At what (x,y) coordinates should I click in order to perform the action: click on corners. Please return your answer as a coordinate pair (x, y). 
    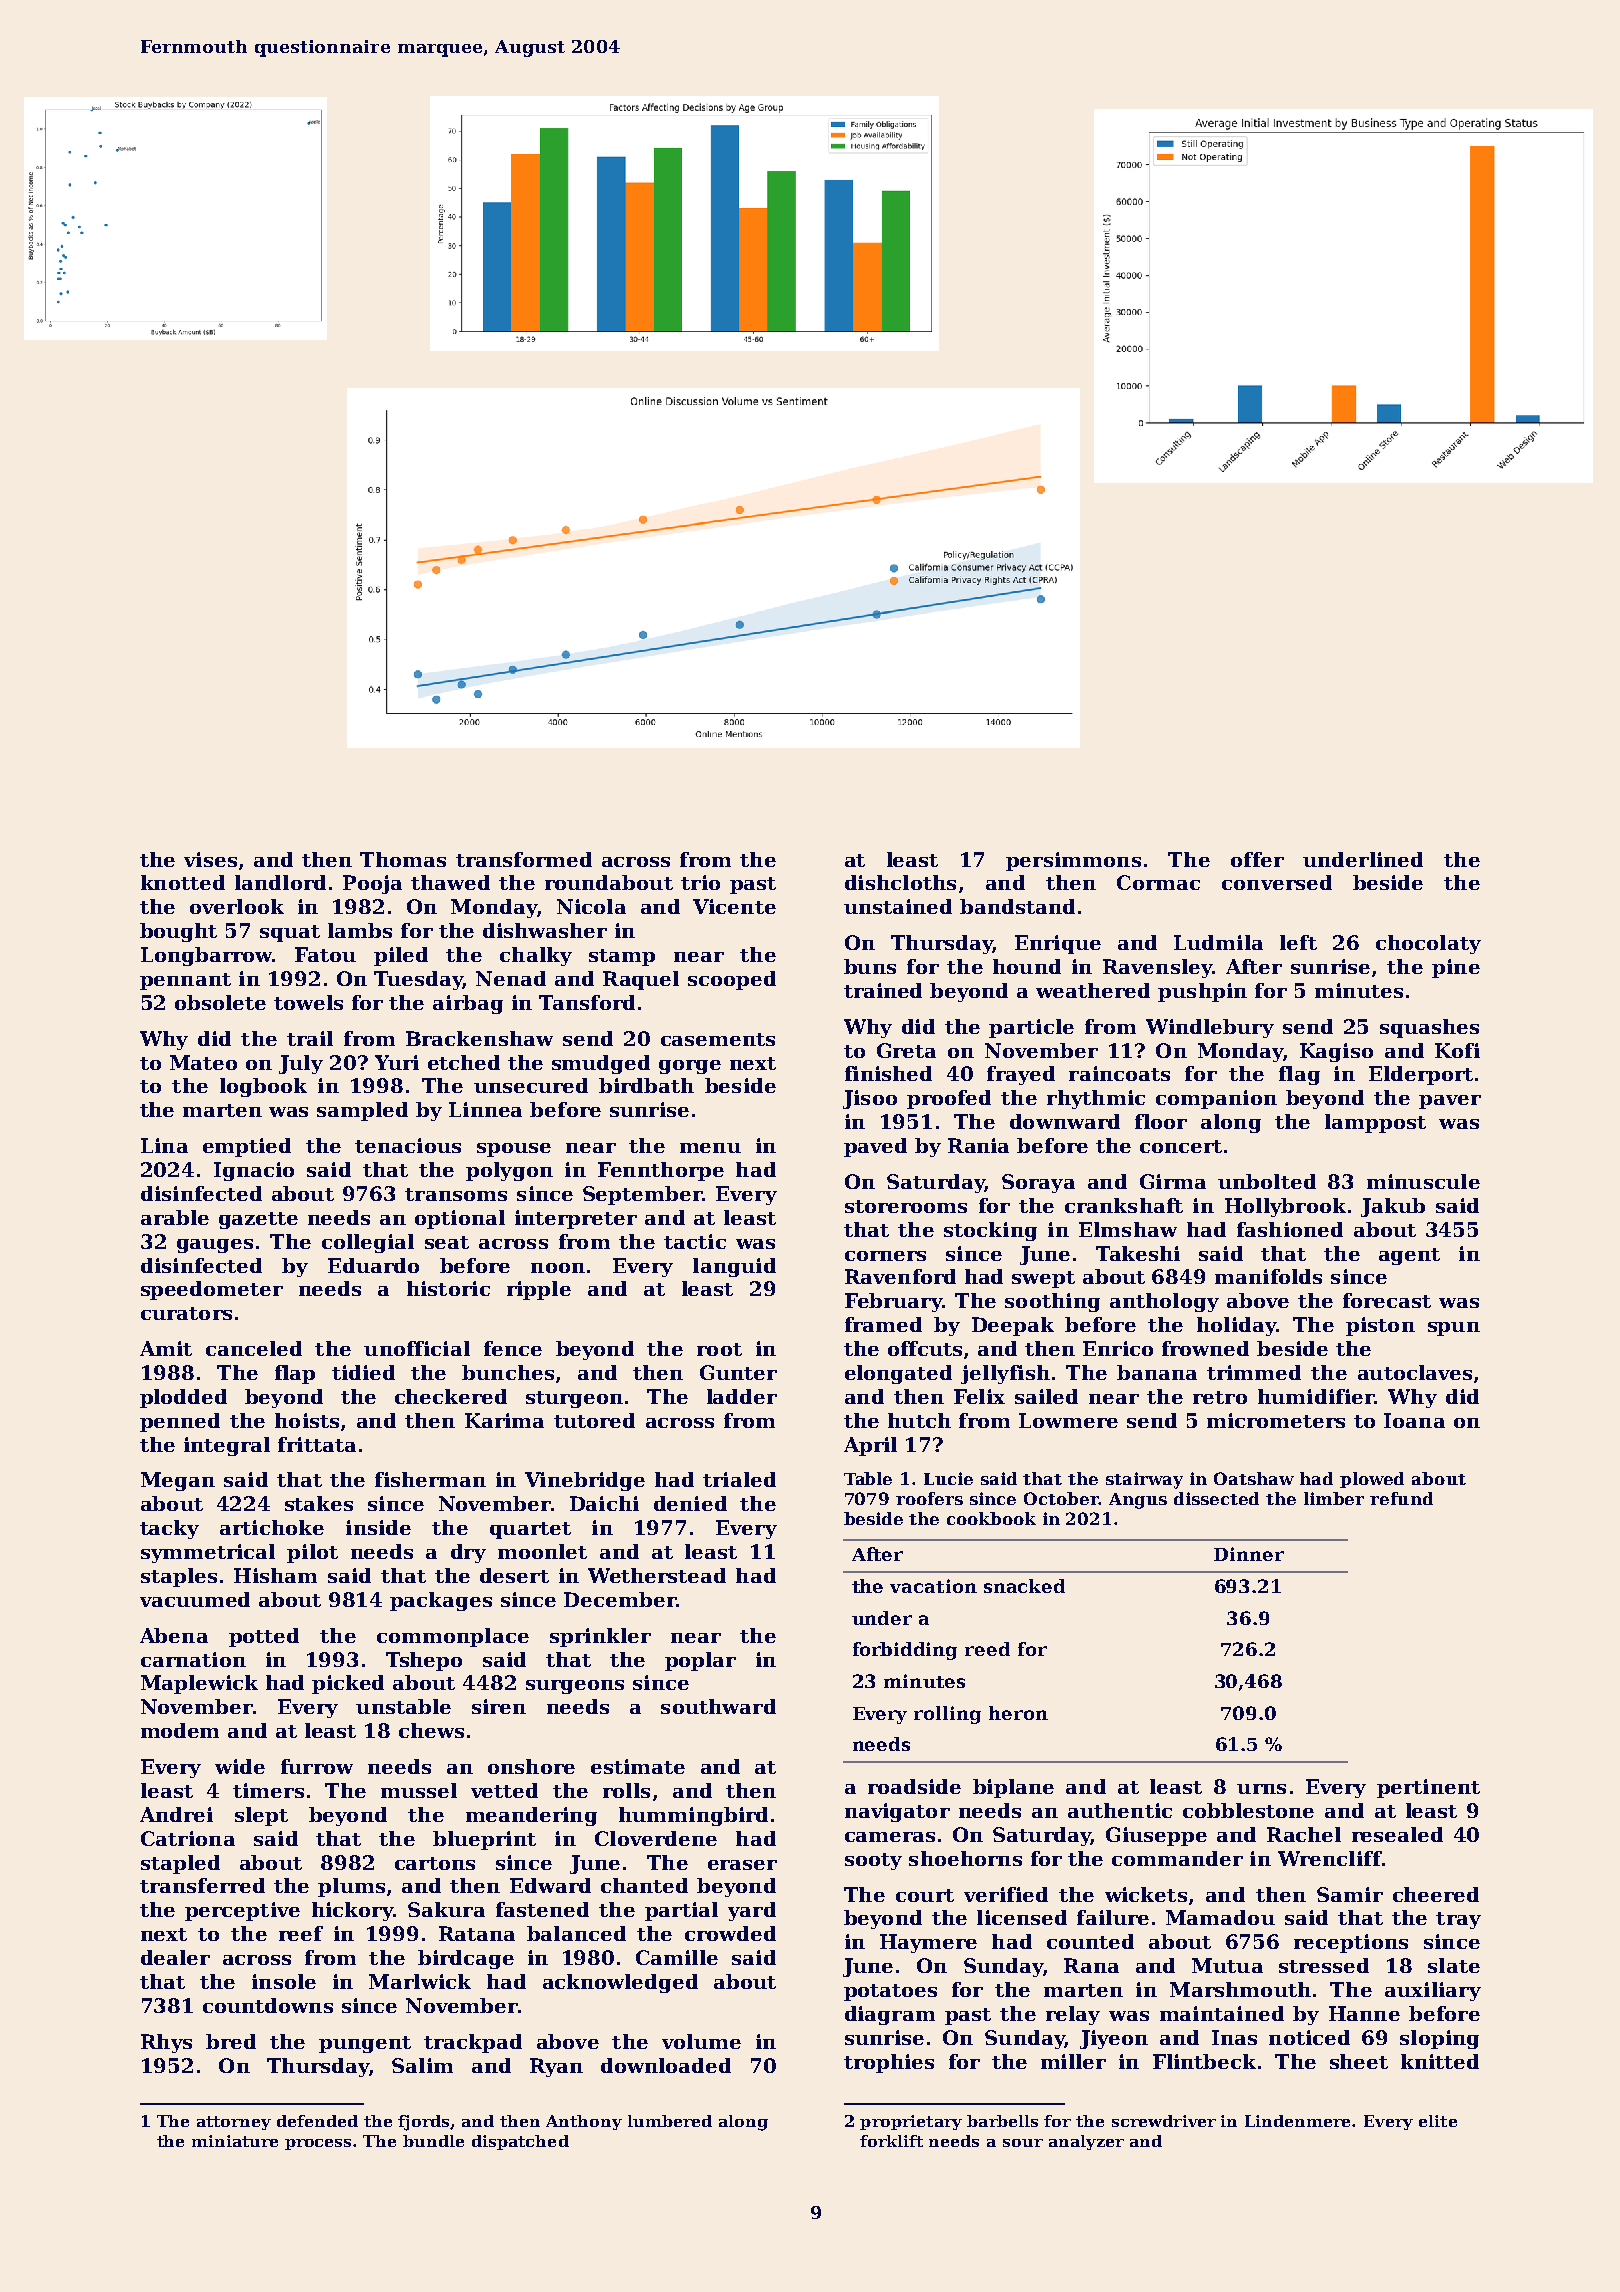
    Looking at the image, I should click on (885, 1256).
